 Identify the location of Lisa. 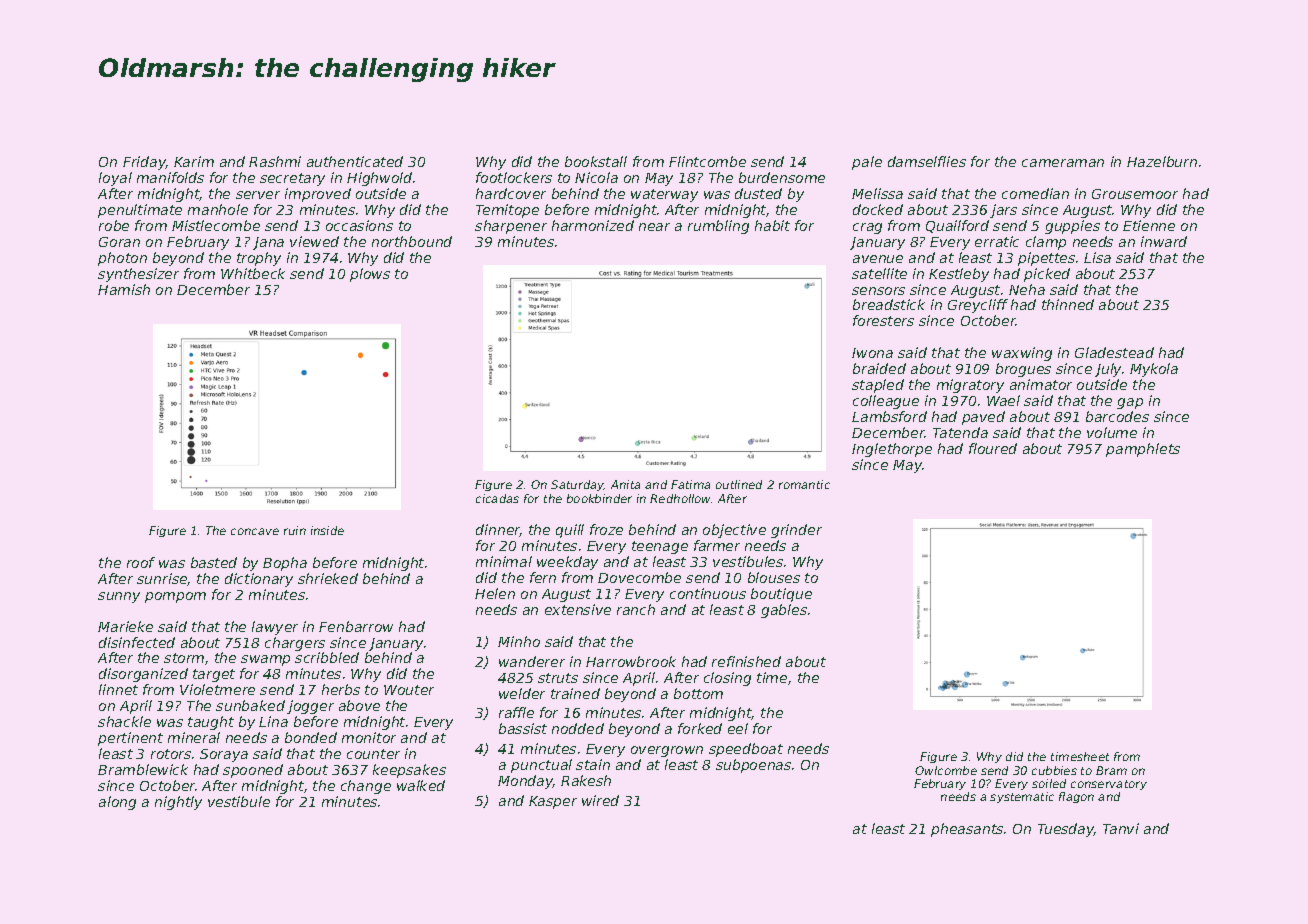
(1097, 257).
